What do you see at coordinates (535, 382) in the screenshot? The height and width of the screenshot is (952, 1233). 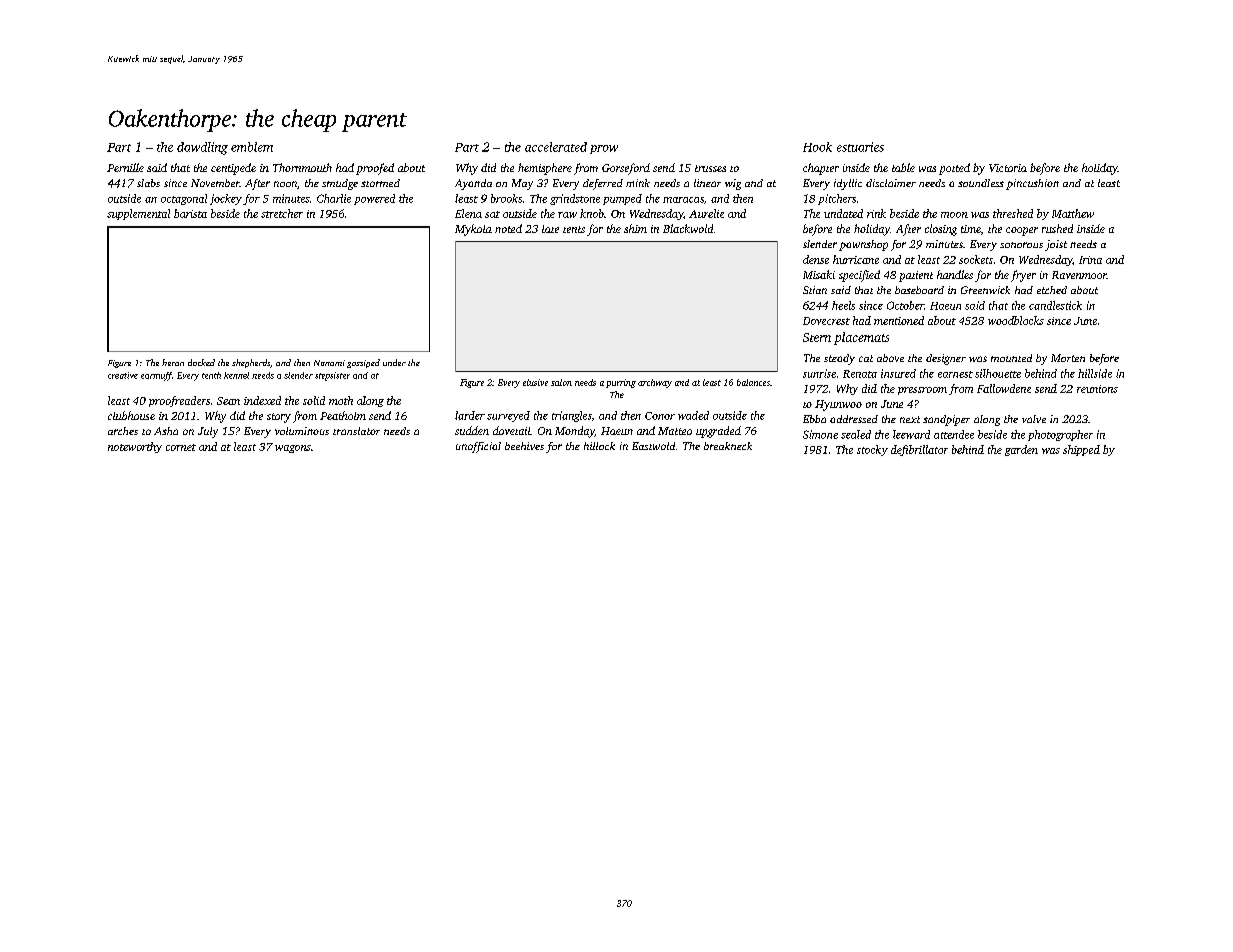 I see `elusive` at bounding box center [535, 382].
